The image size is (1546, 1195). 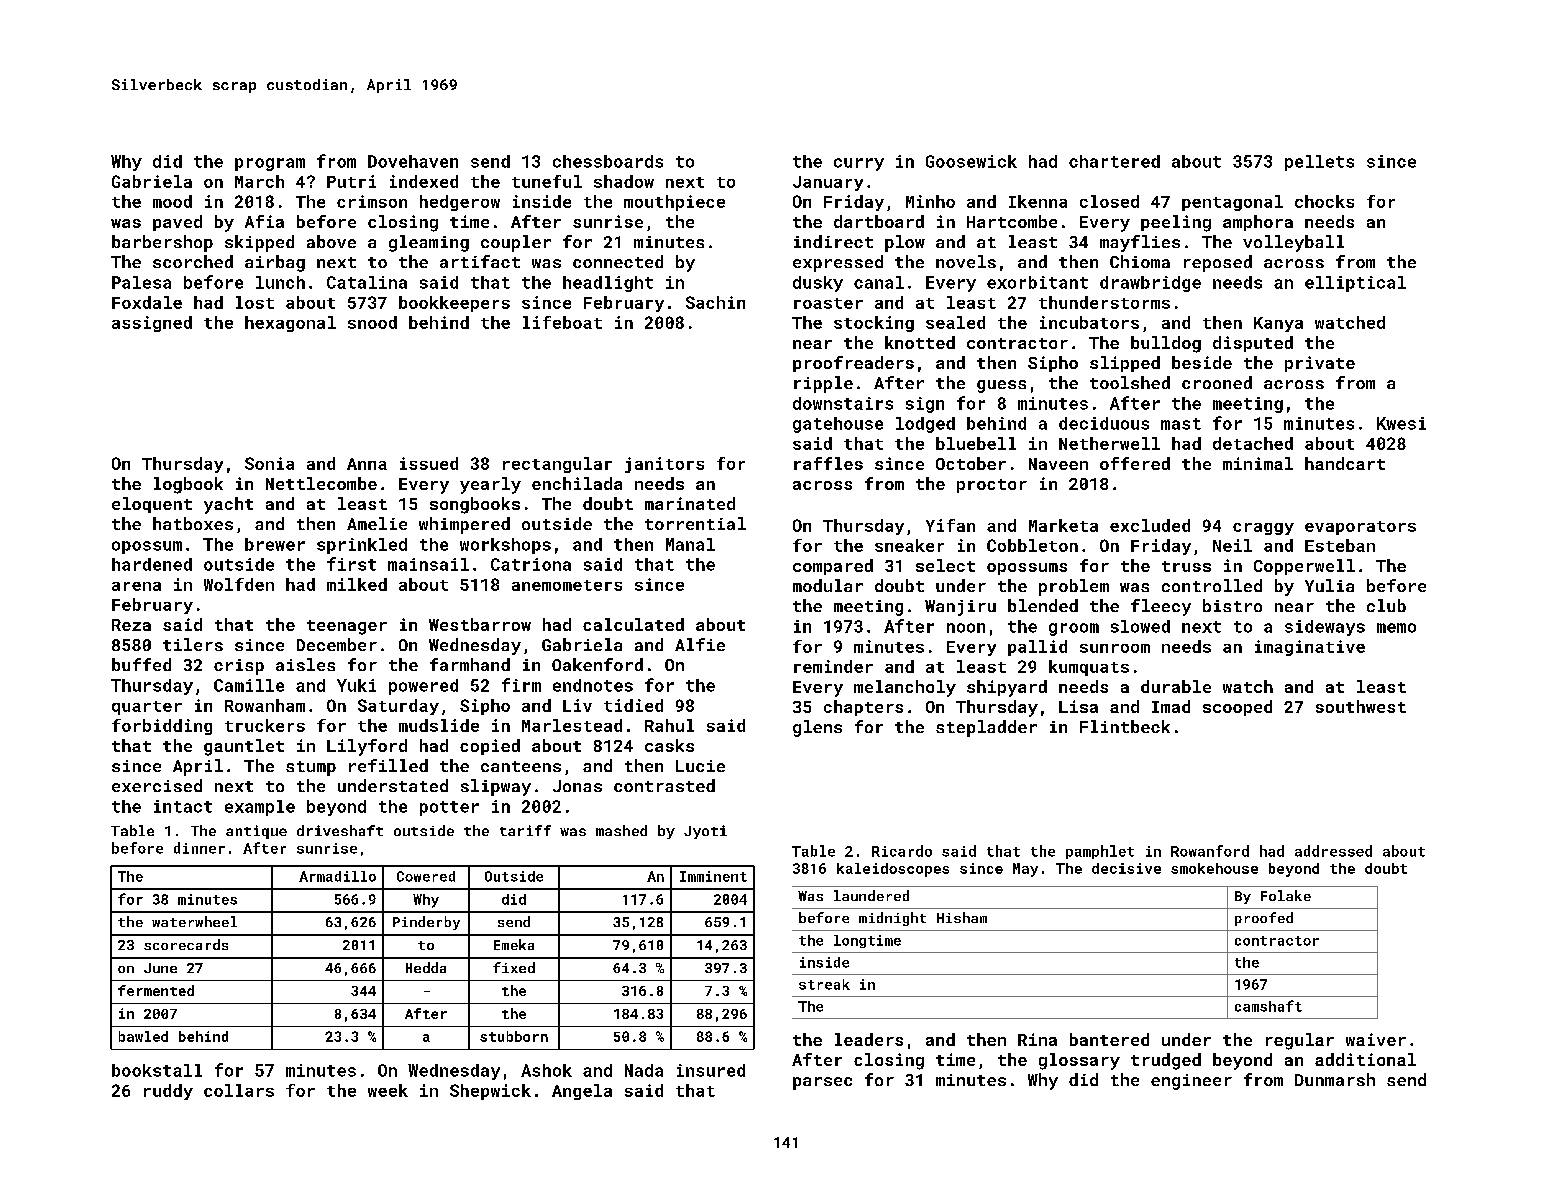 I want to click on ripple, so click(x=823, y=384).
